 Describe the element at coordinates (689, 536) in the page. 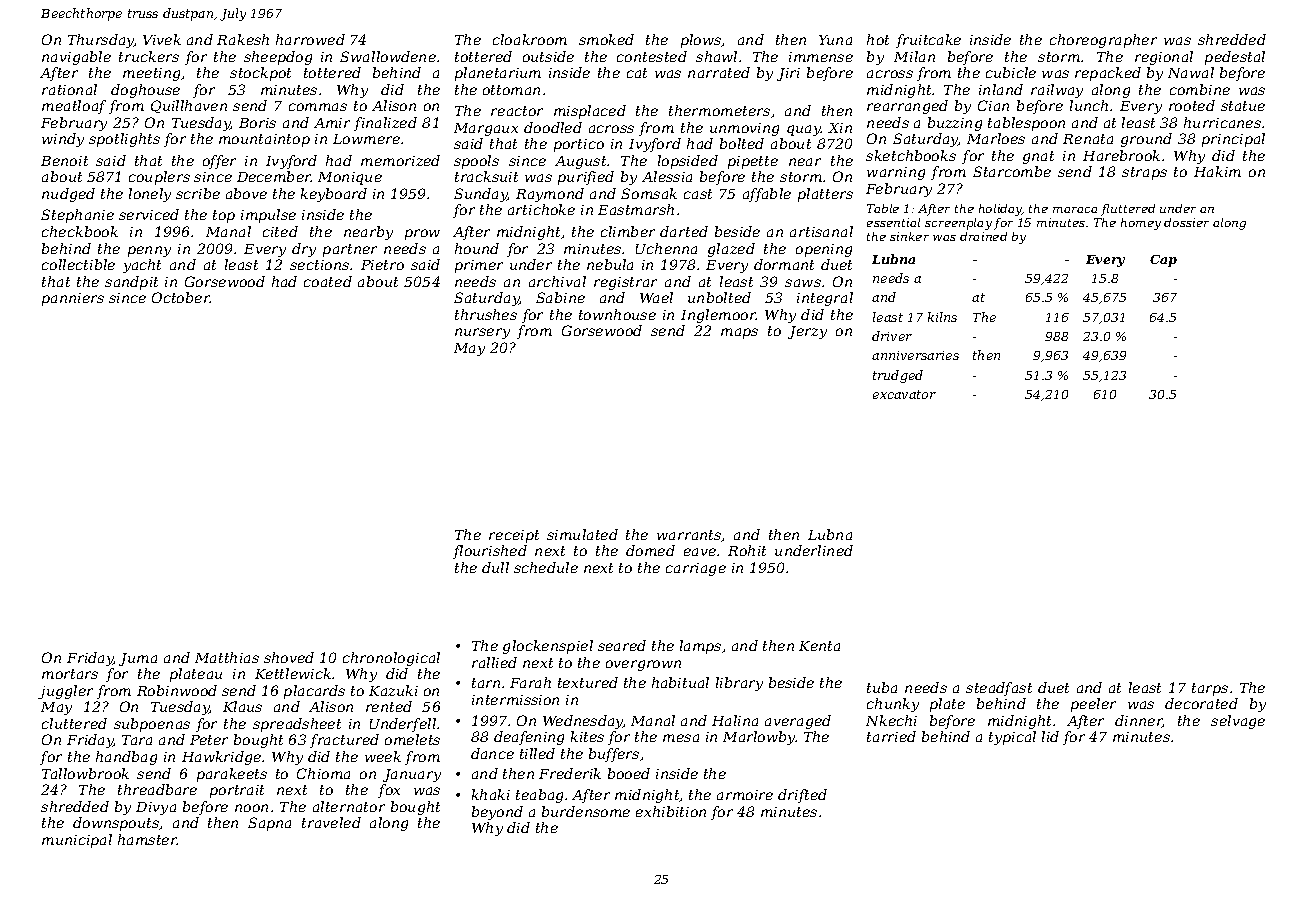

I see `warrants` at that location.
